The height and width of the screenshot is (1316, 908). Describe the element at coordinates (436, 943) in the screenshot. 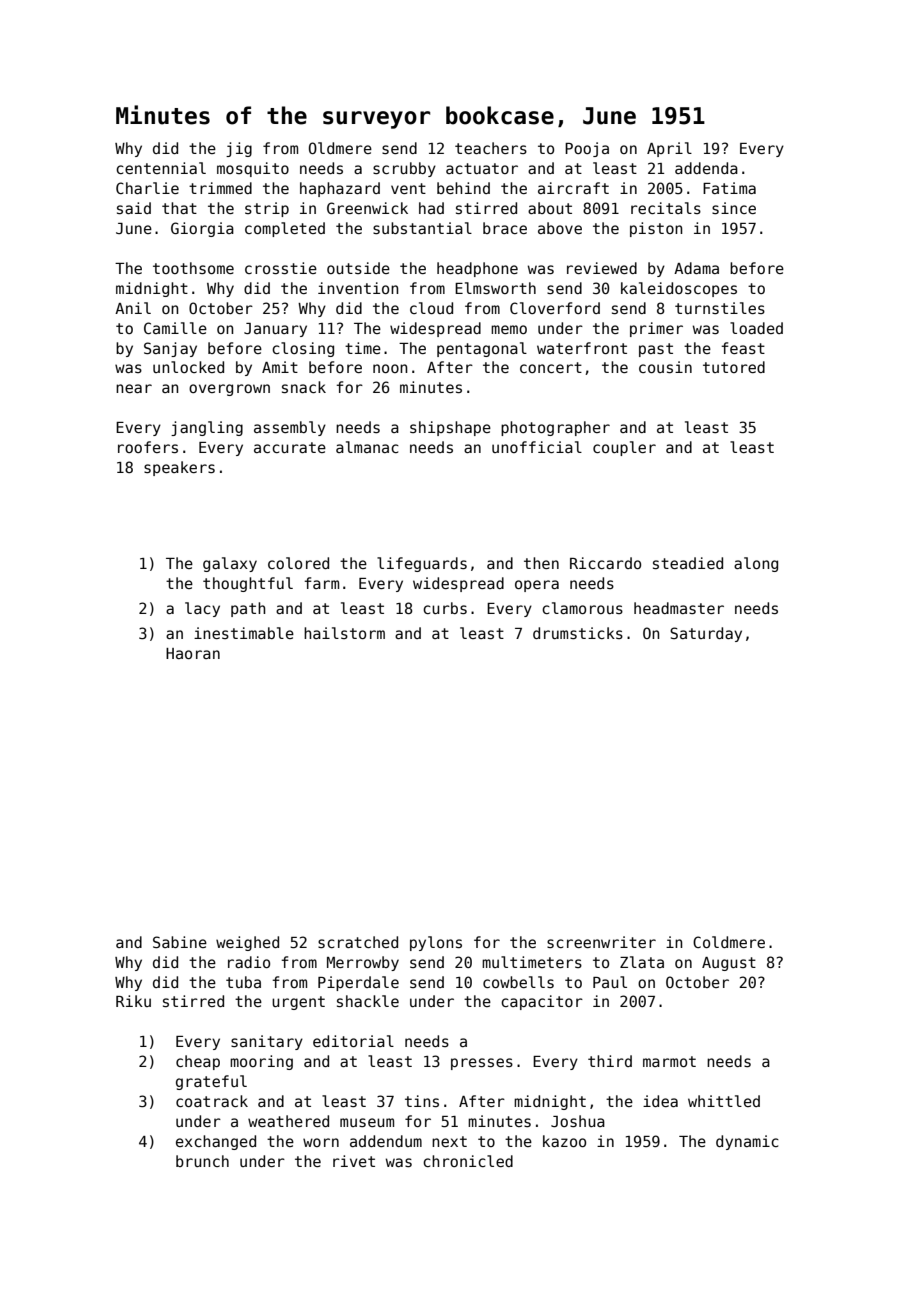

I see `pylons` at that location.
